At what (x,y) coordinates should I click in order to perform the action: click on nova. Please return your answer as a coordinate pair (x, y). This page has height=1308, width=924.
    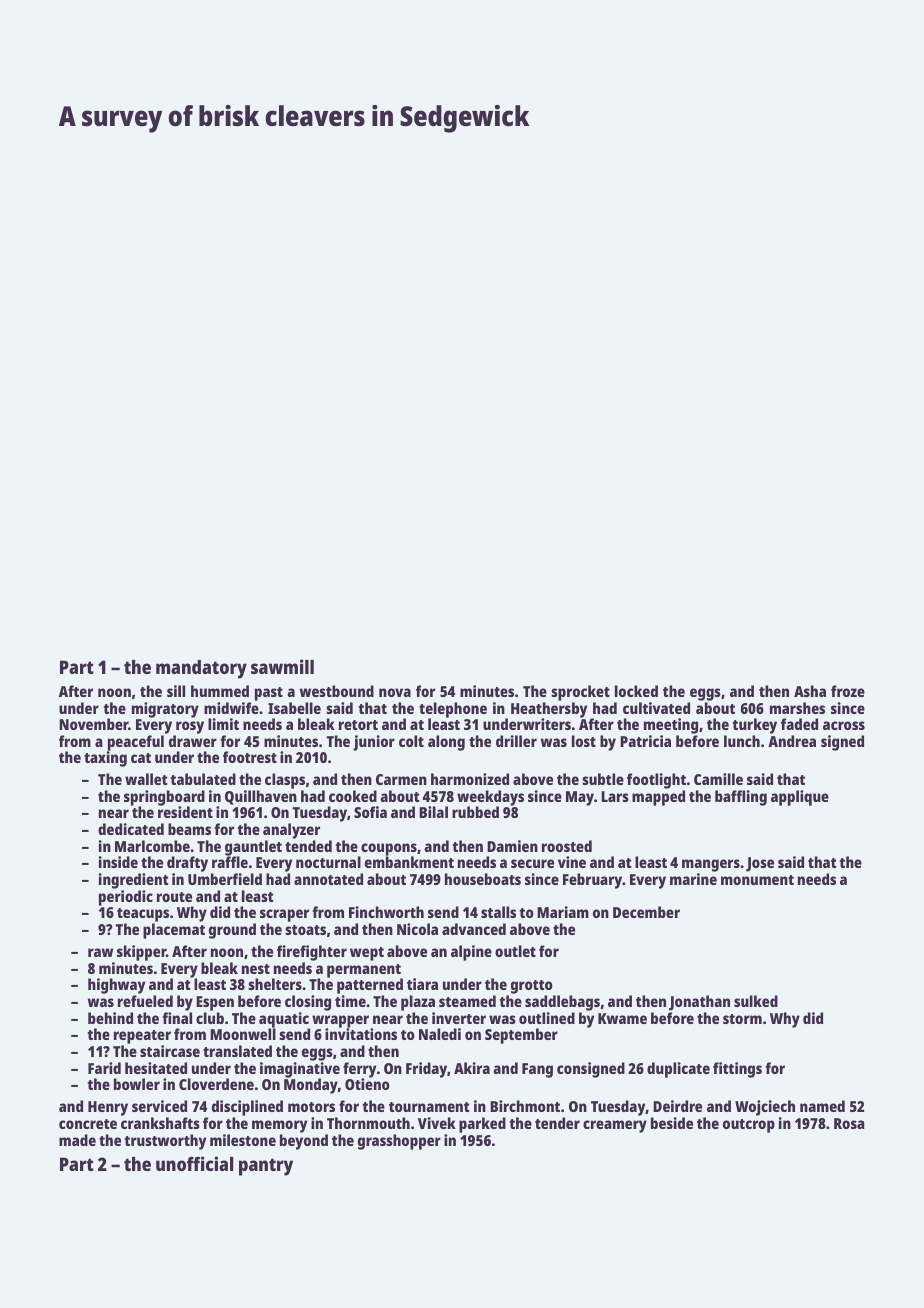
    Looking at the image, I should click on (395, 692).
